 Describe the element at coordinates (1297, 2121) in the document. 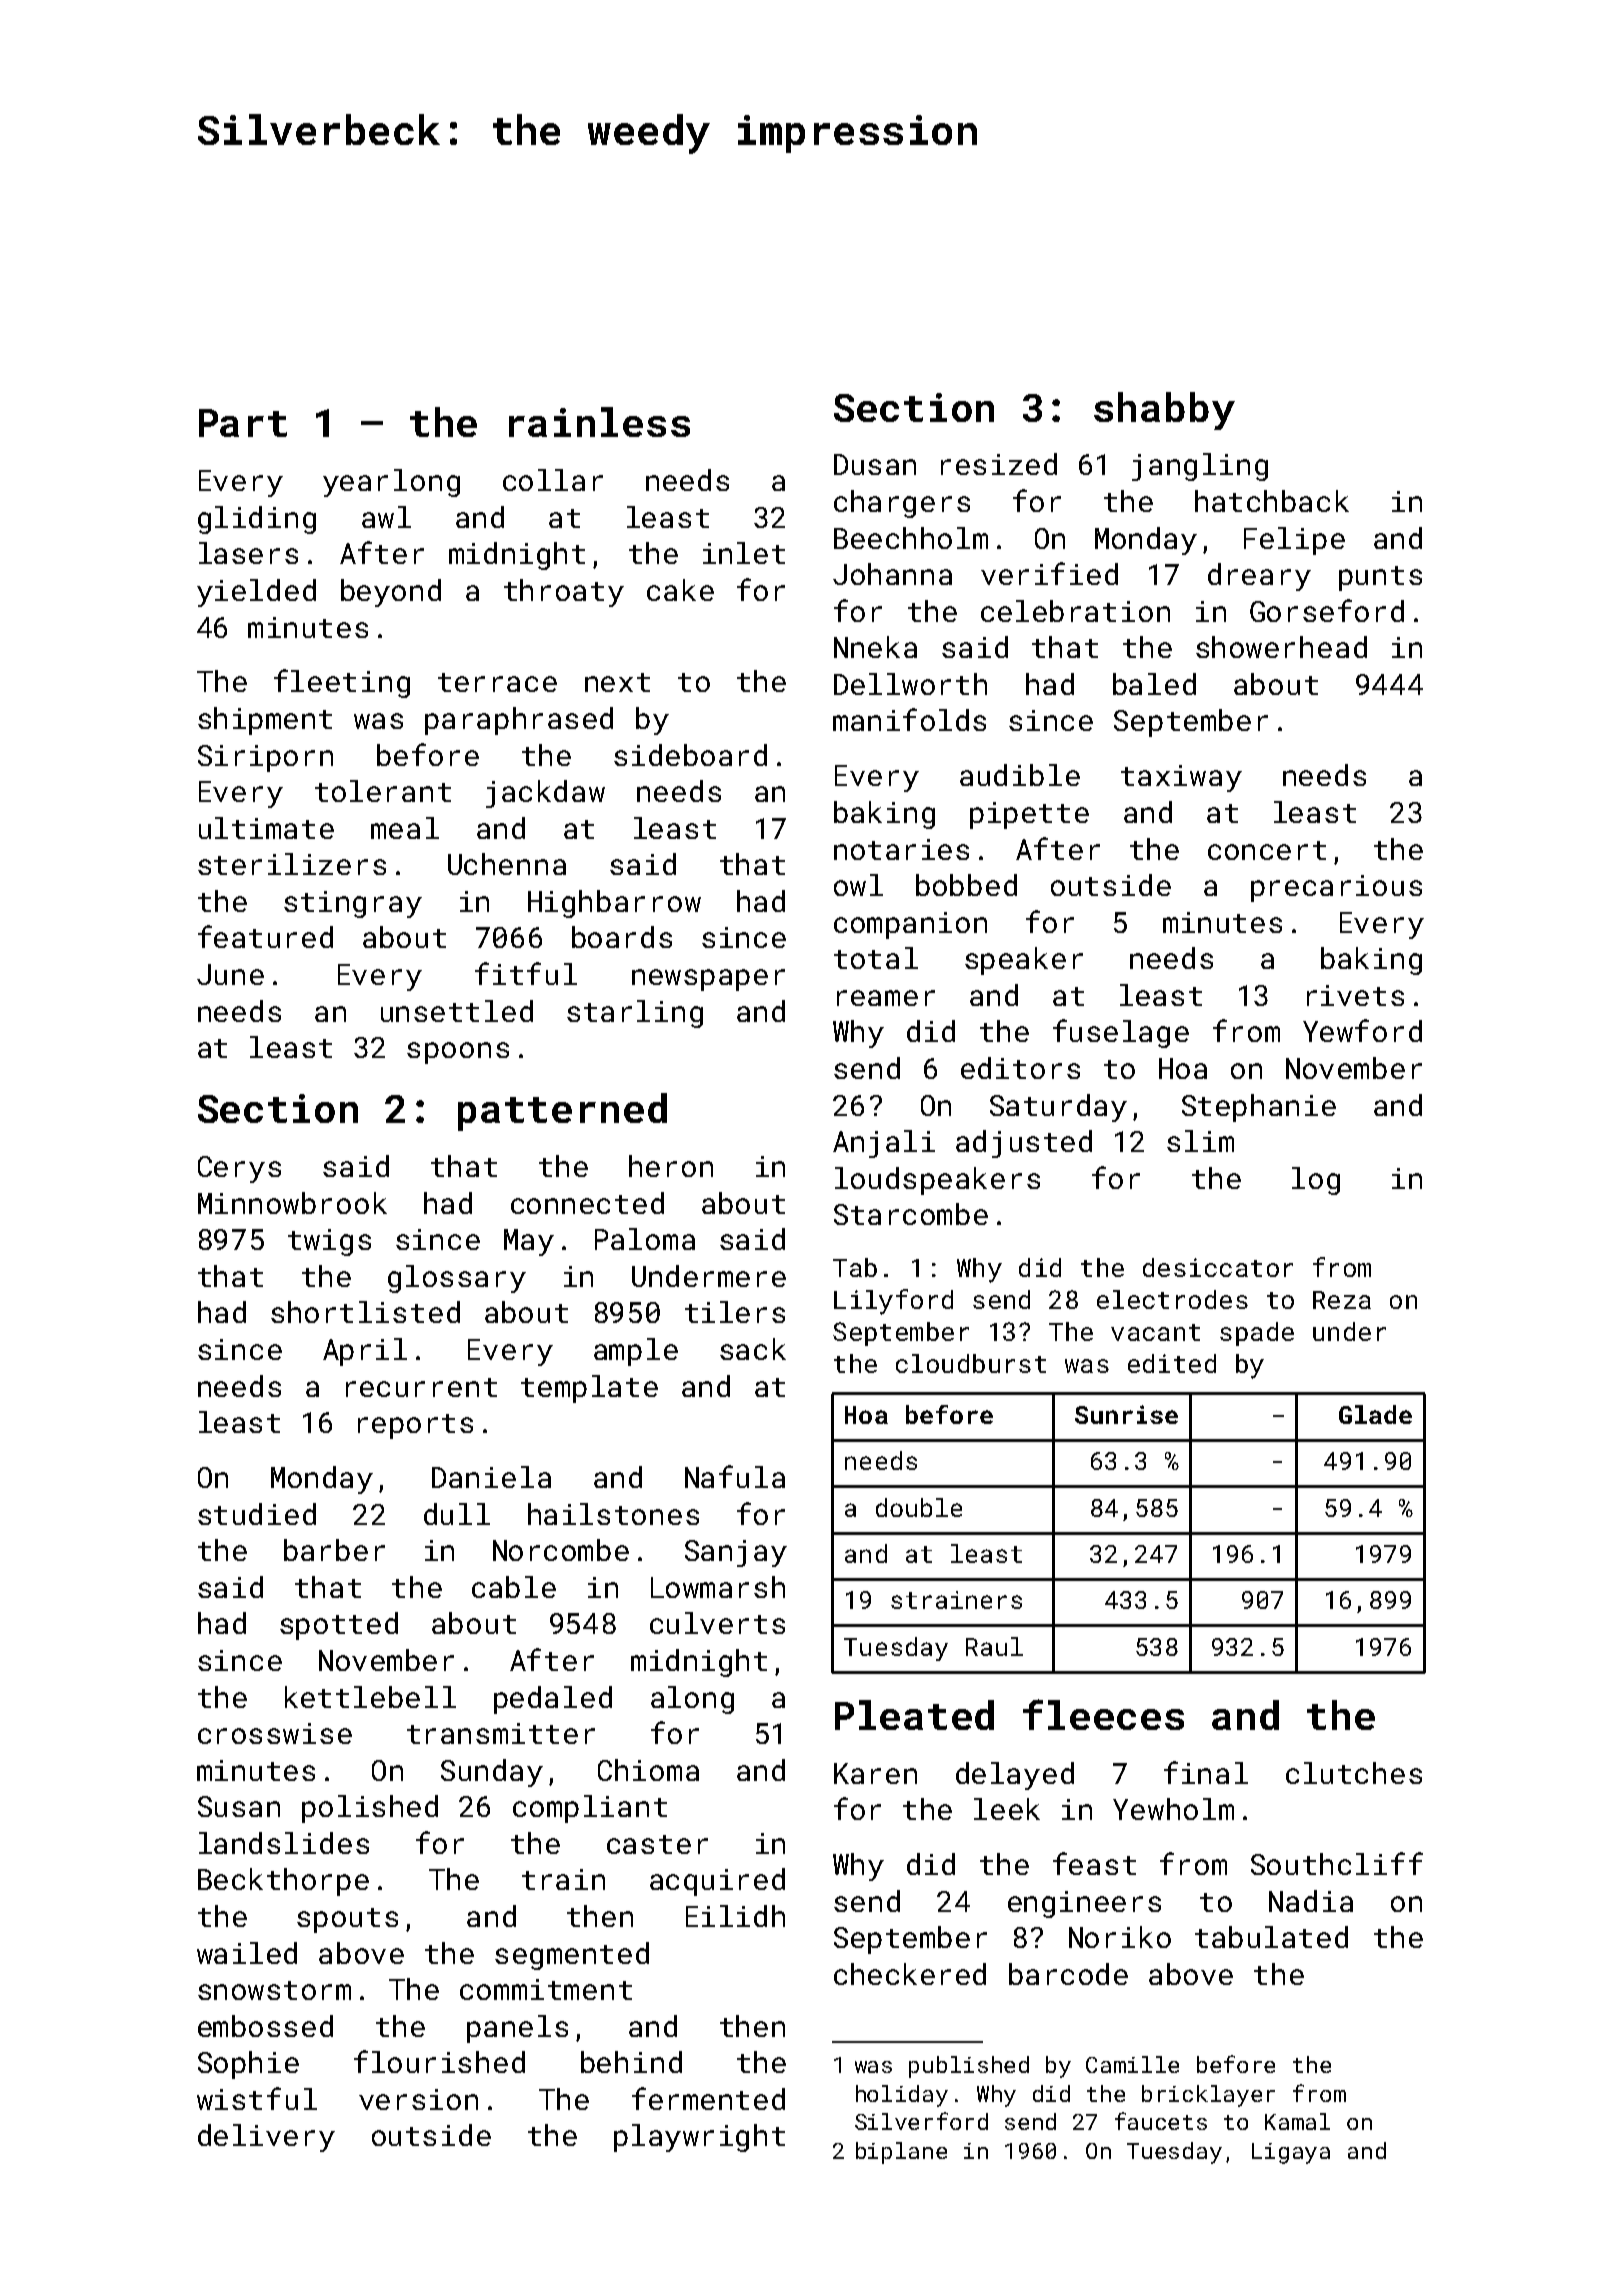

I see `Kamal` at that location.
